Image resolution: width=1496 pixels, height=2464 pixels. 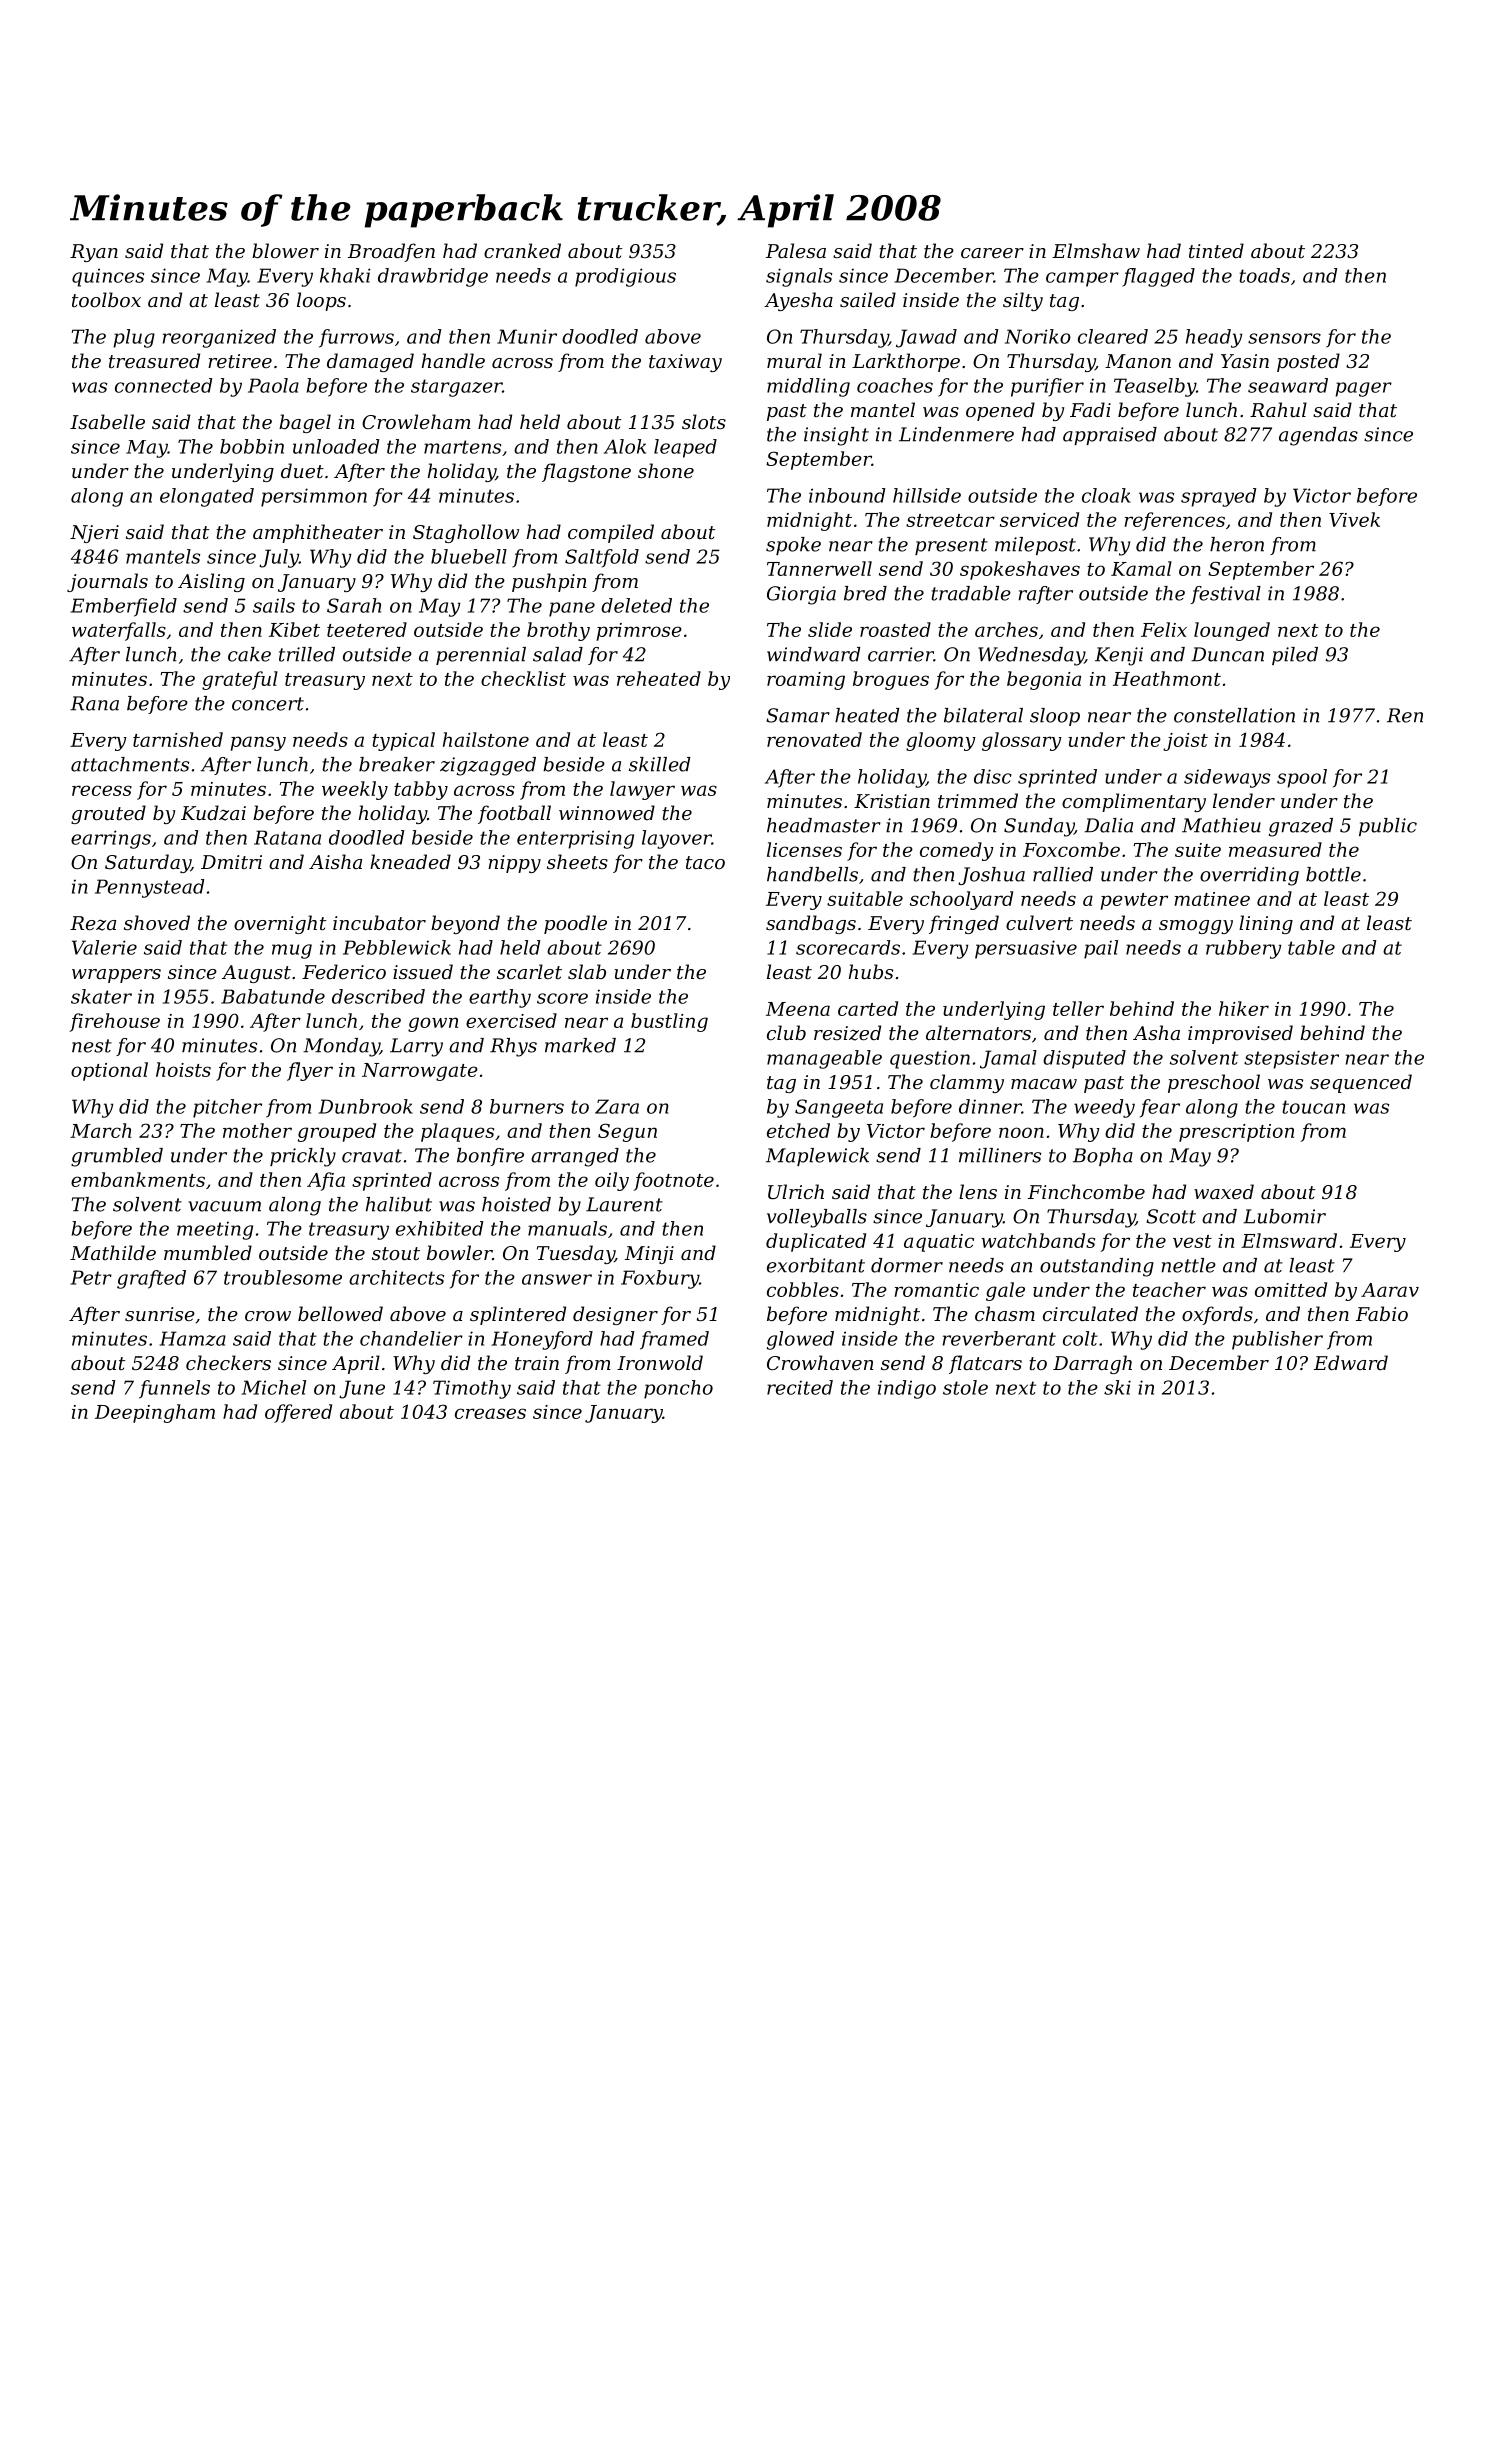 What do you see at coordinates (1308, 362) in the document?
I see `posted` at bounding box center [1308, 362].
